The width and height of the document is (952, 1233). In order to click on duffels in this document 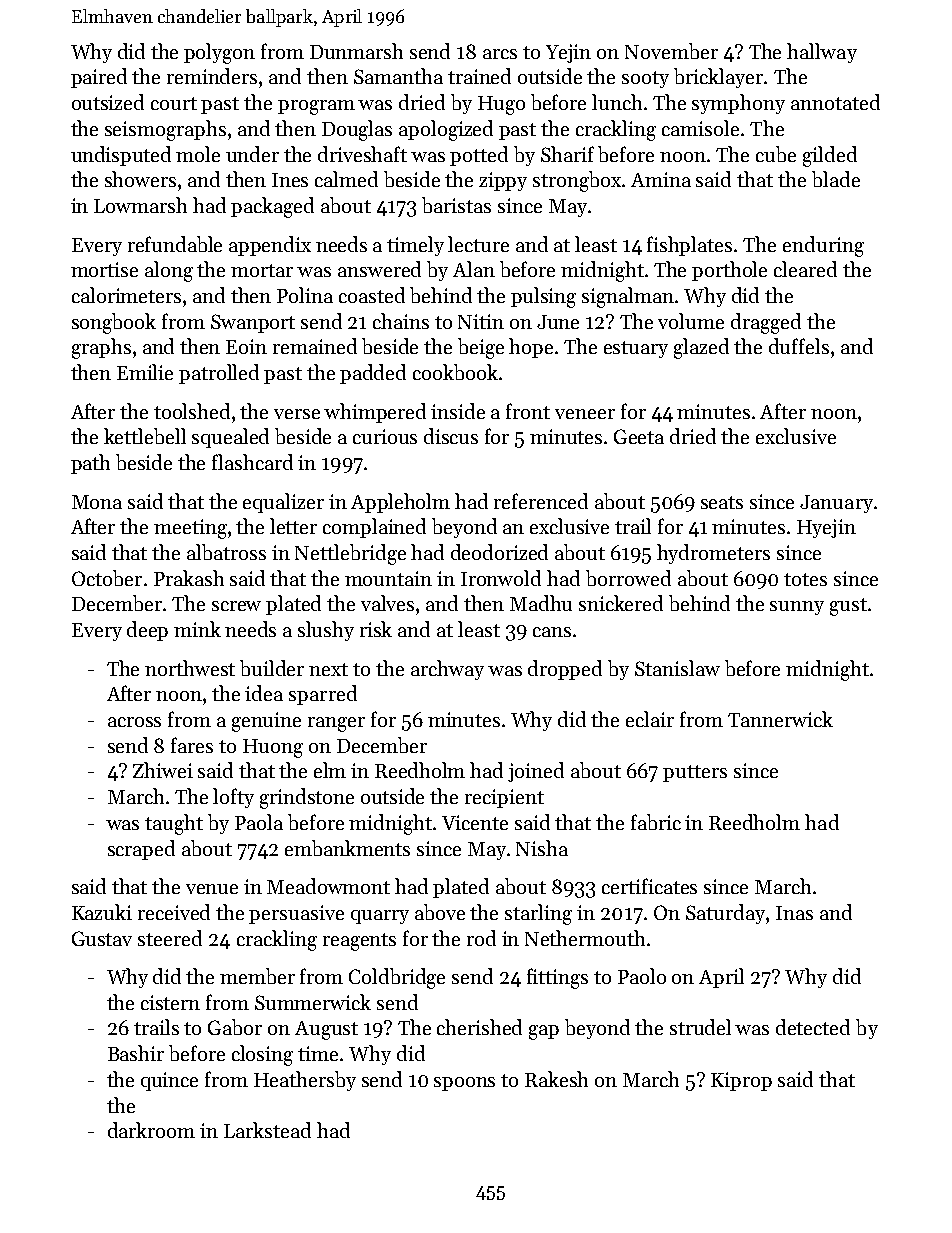, I will do `click(799, 346)`.
